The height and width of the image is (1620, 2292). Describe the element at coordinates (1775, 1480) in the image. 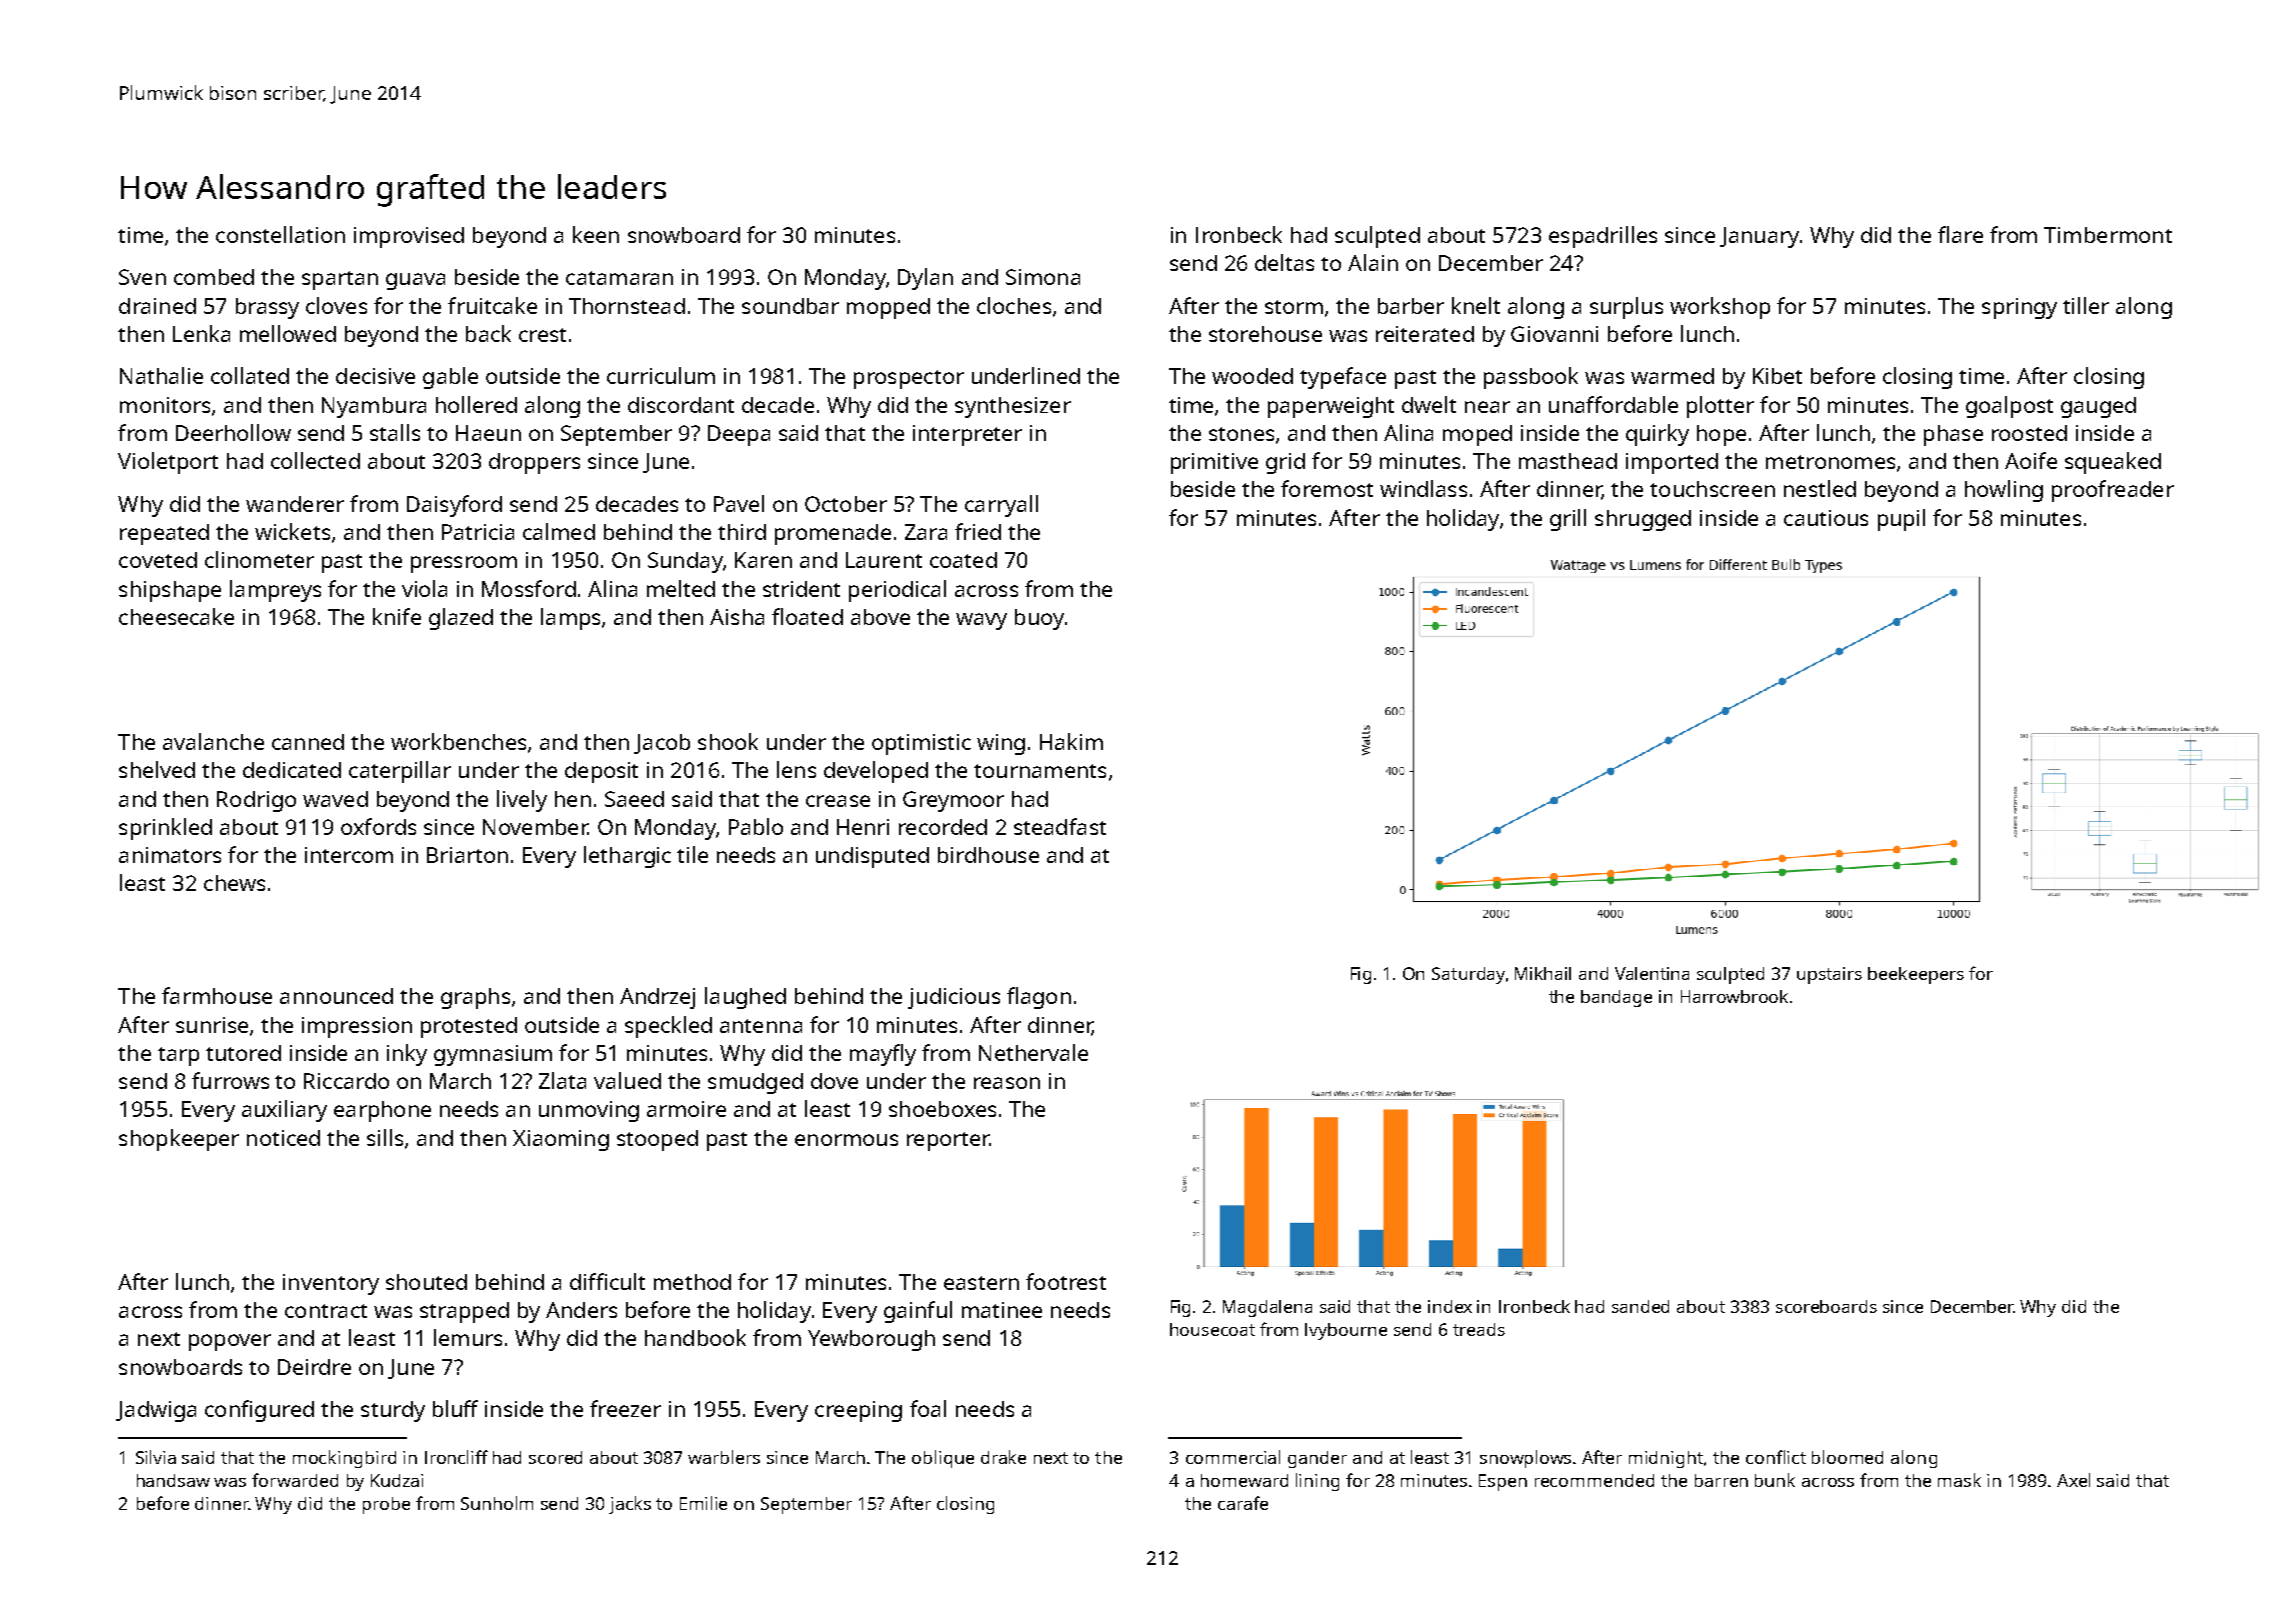

I see `bunk` at that location.
